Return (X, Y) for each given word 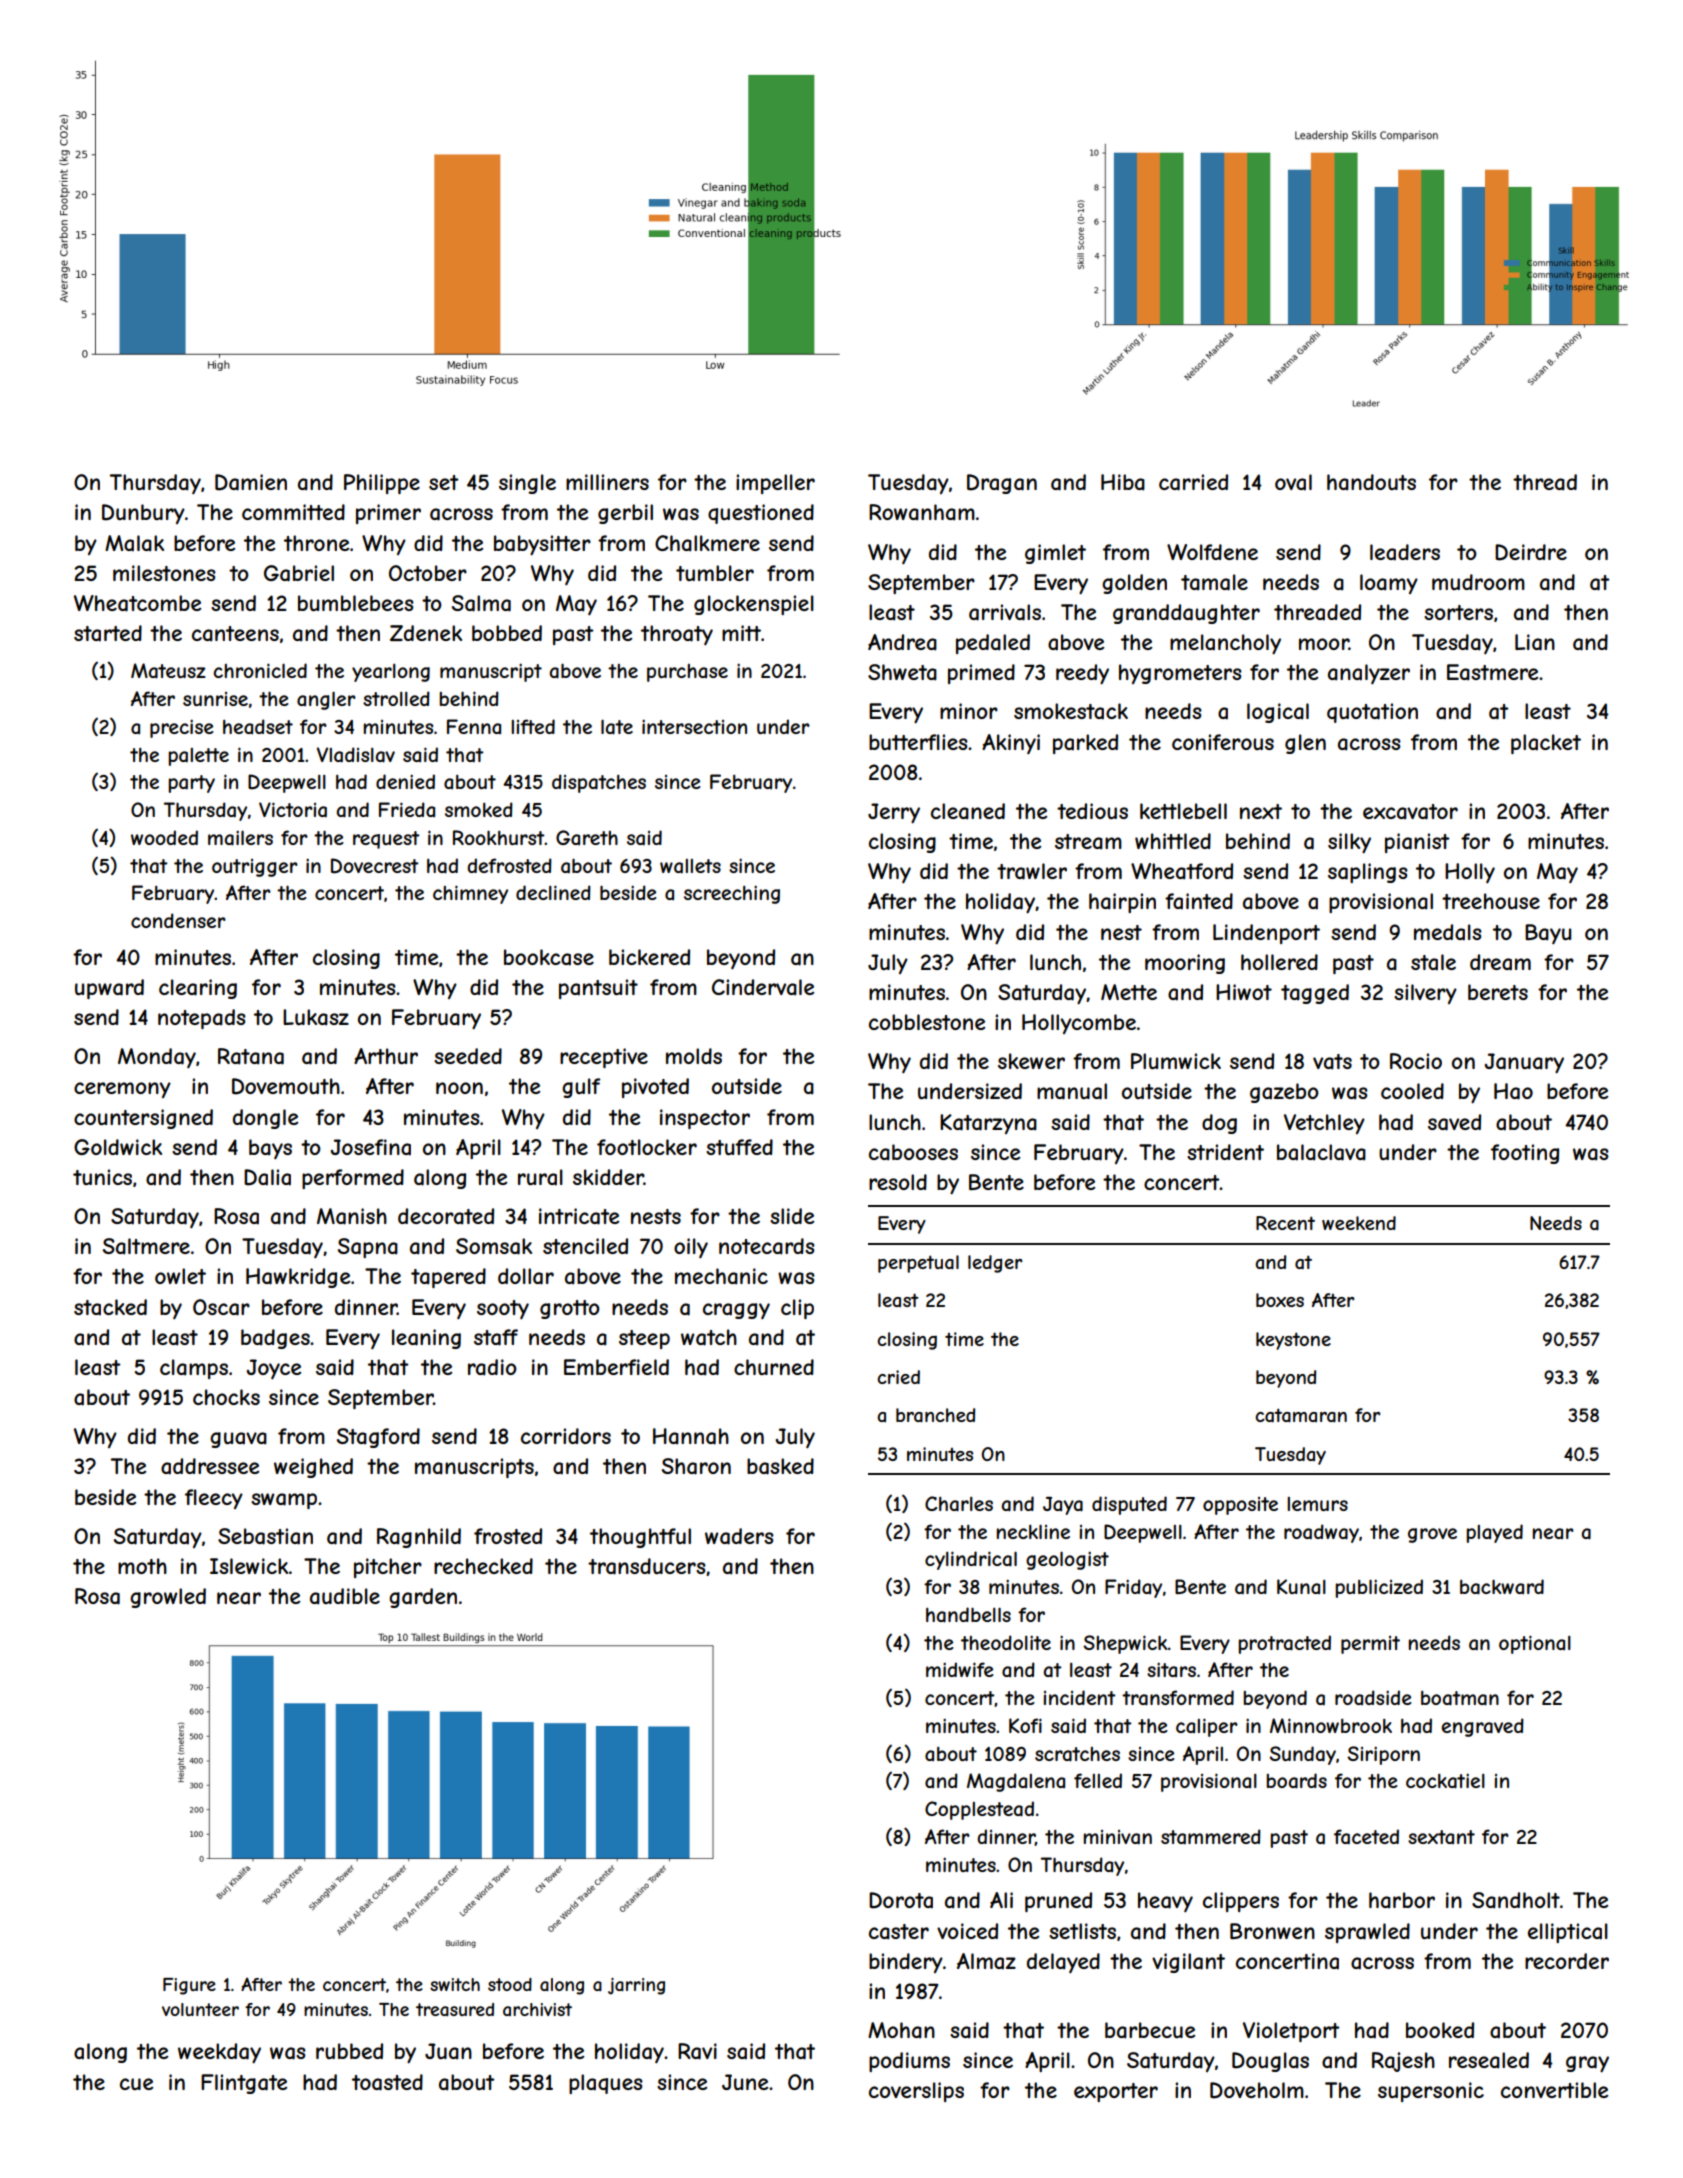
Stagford (378, 1438)
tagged (1315, 994)
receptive (604, 1058)
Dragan (1002, 484)
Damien (251, 482)
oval (1293, 482)
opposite (1240, 1506)
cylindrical (971, 1560)
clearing (198, 989)
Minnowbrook (1331, 1725)
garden (423, 1598)
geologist (1067, 1560)
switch (455, 1984)
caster (899, 1932)
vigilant (1188, 1963)
